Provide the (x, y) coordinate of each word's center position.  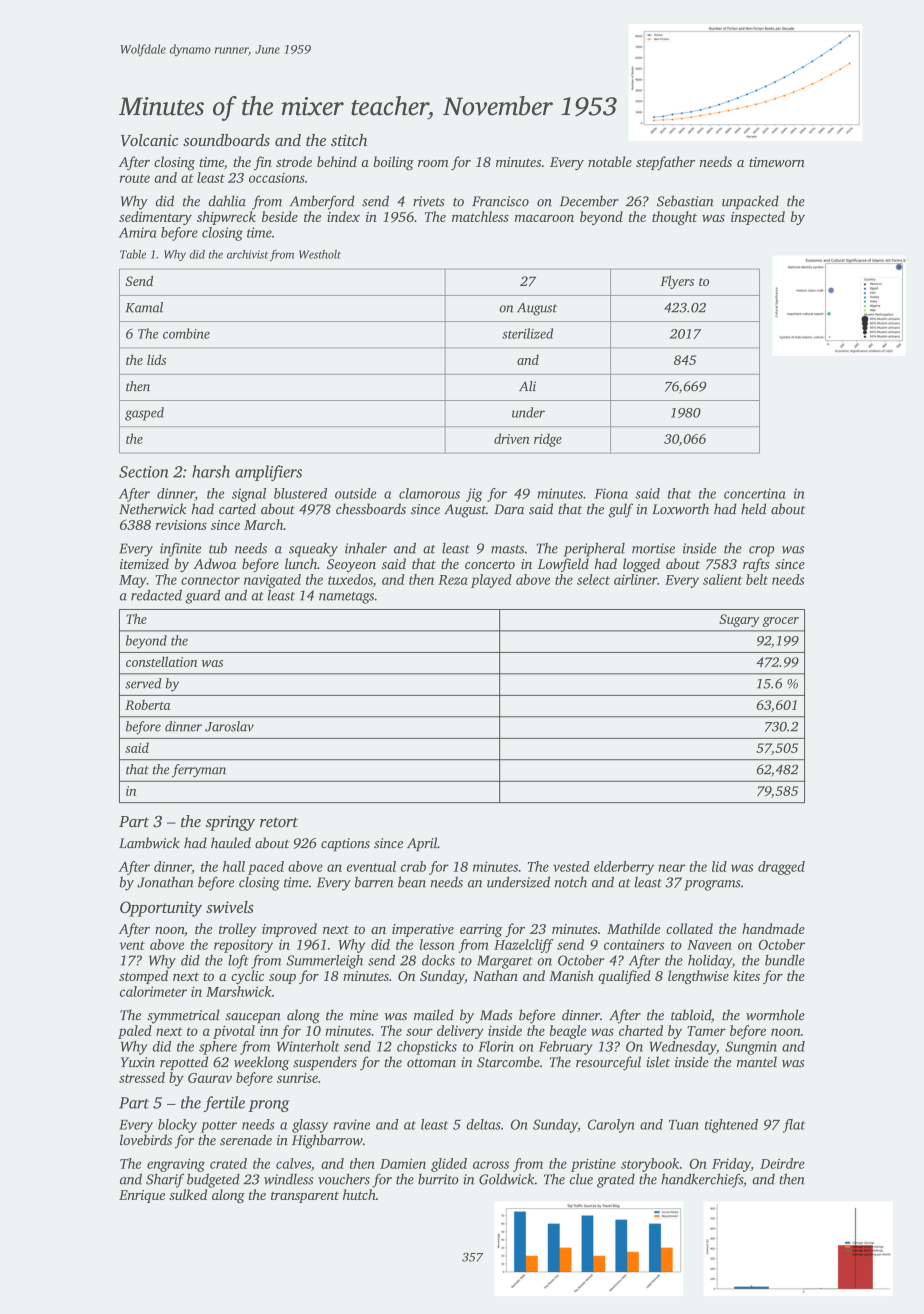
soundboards (226, 140)
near (672, 868)
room (433, 163)
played (491, 581)
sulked (188, 1194)
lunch (301, 563)
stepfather (665, 163)
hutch (359, 1194)
